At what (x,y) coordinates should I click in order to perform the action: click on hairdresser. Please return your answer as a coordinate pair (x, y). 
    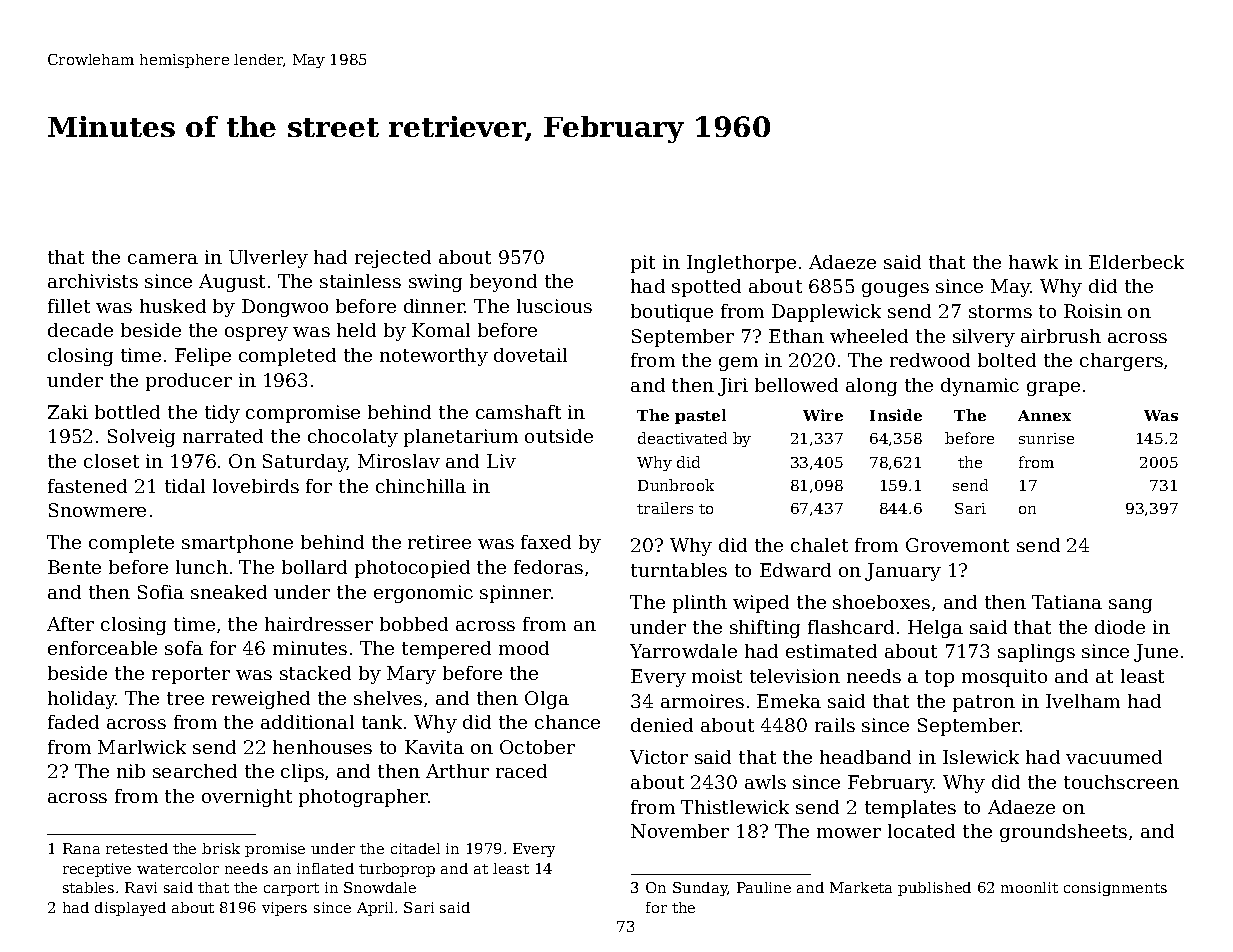
    Looking at the image, I should click on (319, 624).
